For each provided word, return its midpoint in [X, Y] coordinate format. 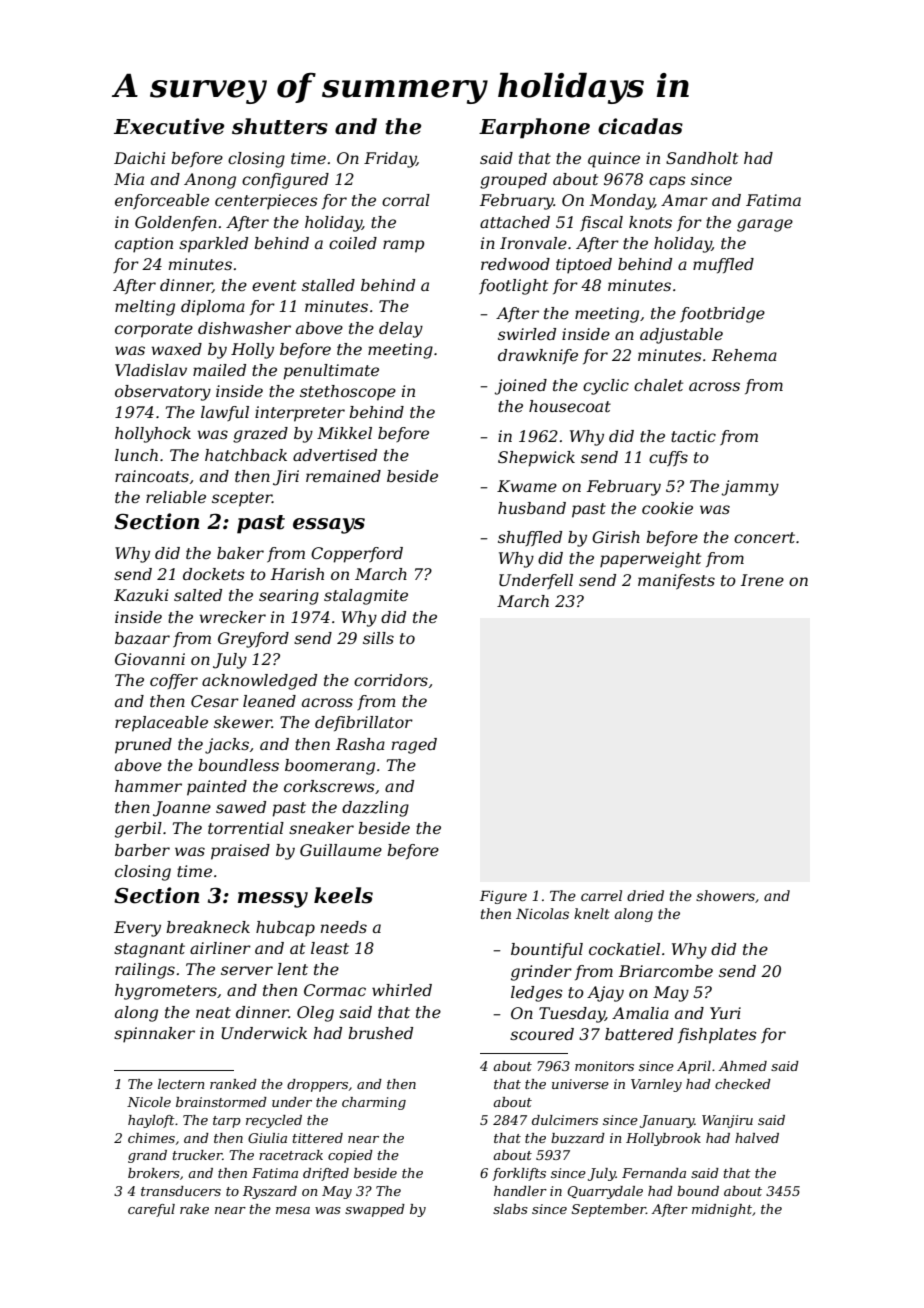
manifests [676, 581]
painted [217, 788]
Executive [169, 126]
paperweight [650, 560]
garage [765, 225]
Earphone [534, 128]
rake [194, 1209]
